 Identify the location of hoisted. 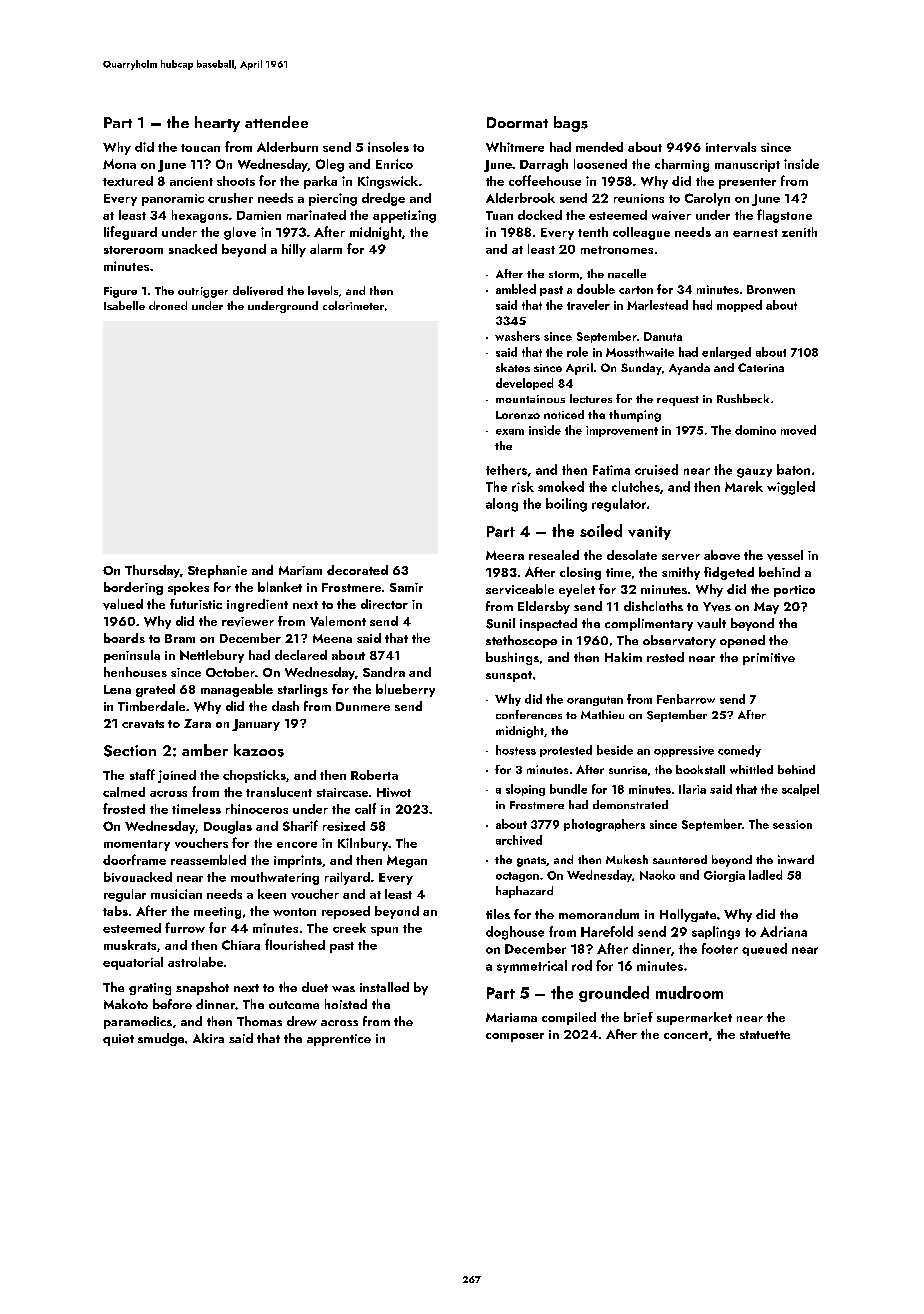
(346, 1004).
